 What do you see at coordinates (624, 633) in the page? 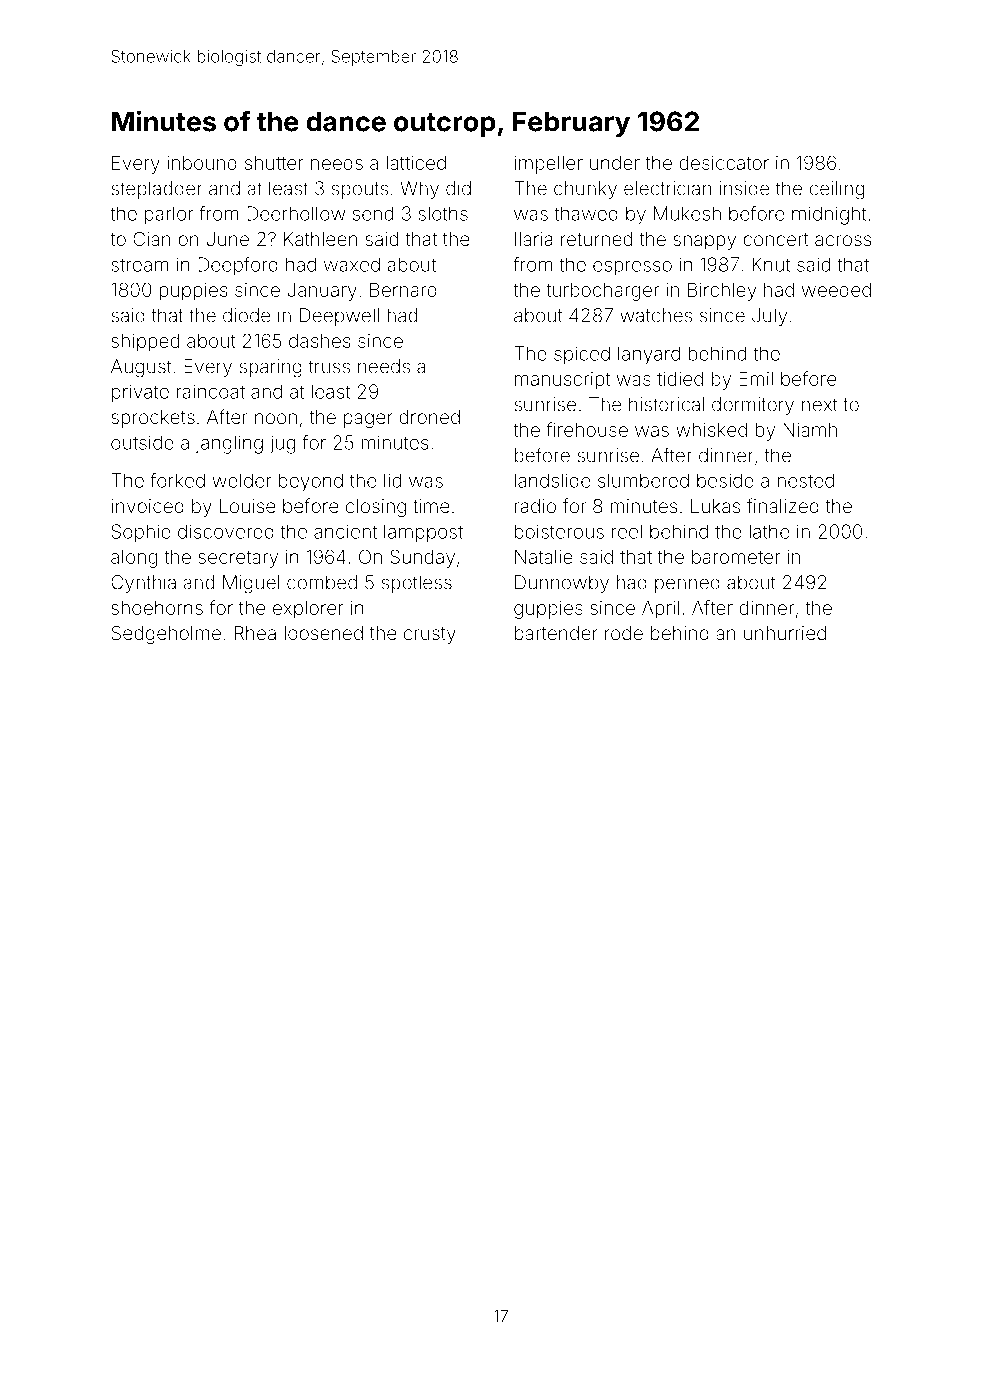
I see `rode` at bounding box center [624, 633].
